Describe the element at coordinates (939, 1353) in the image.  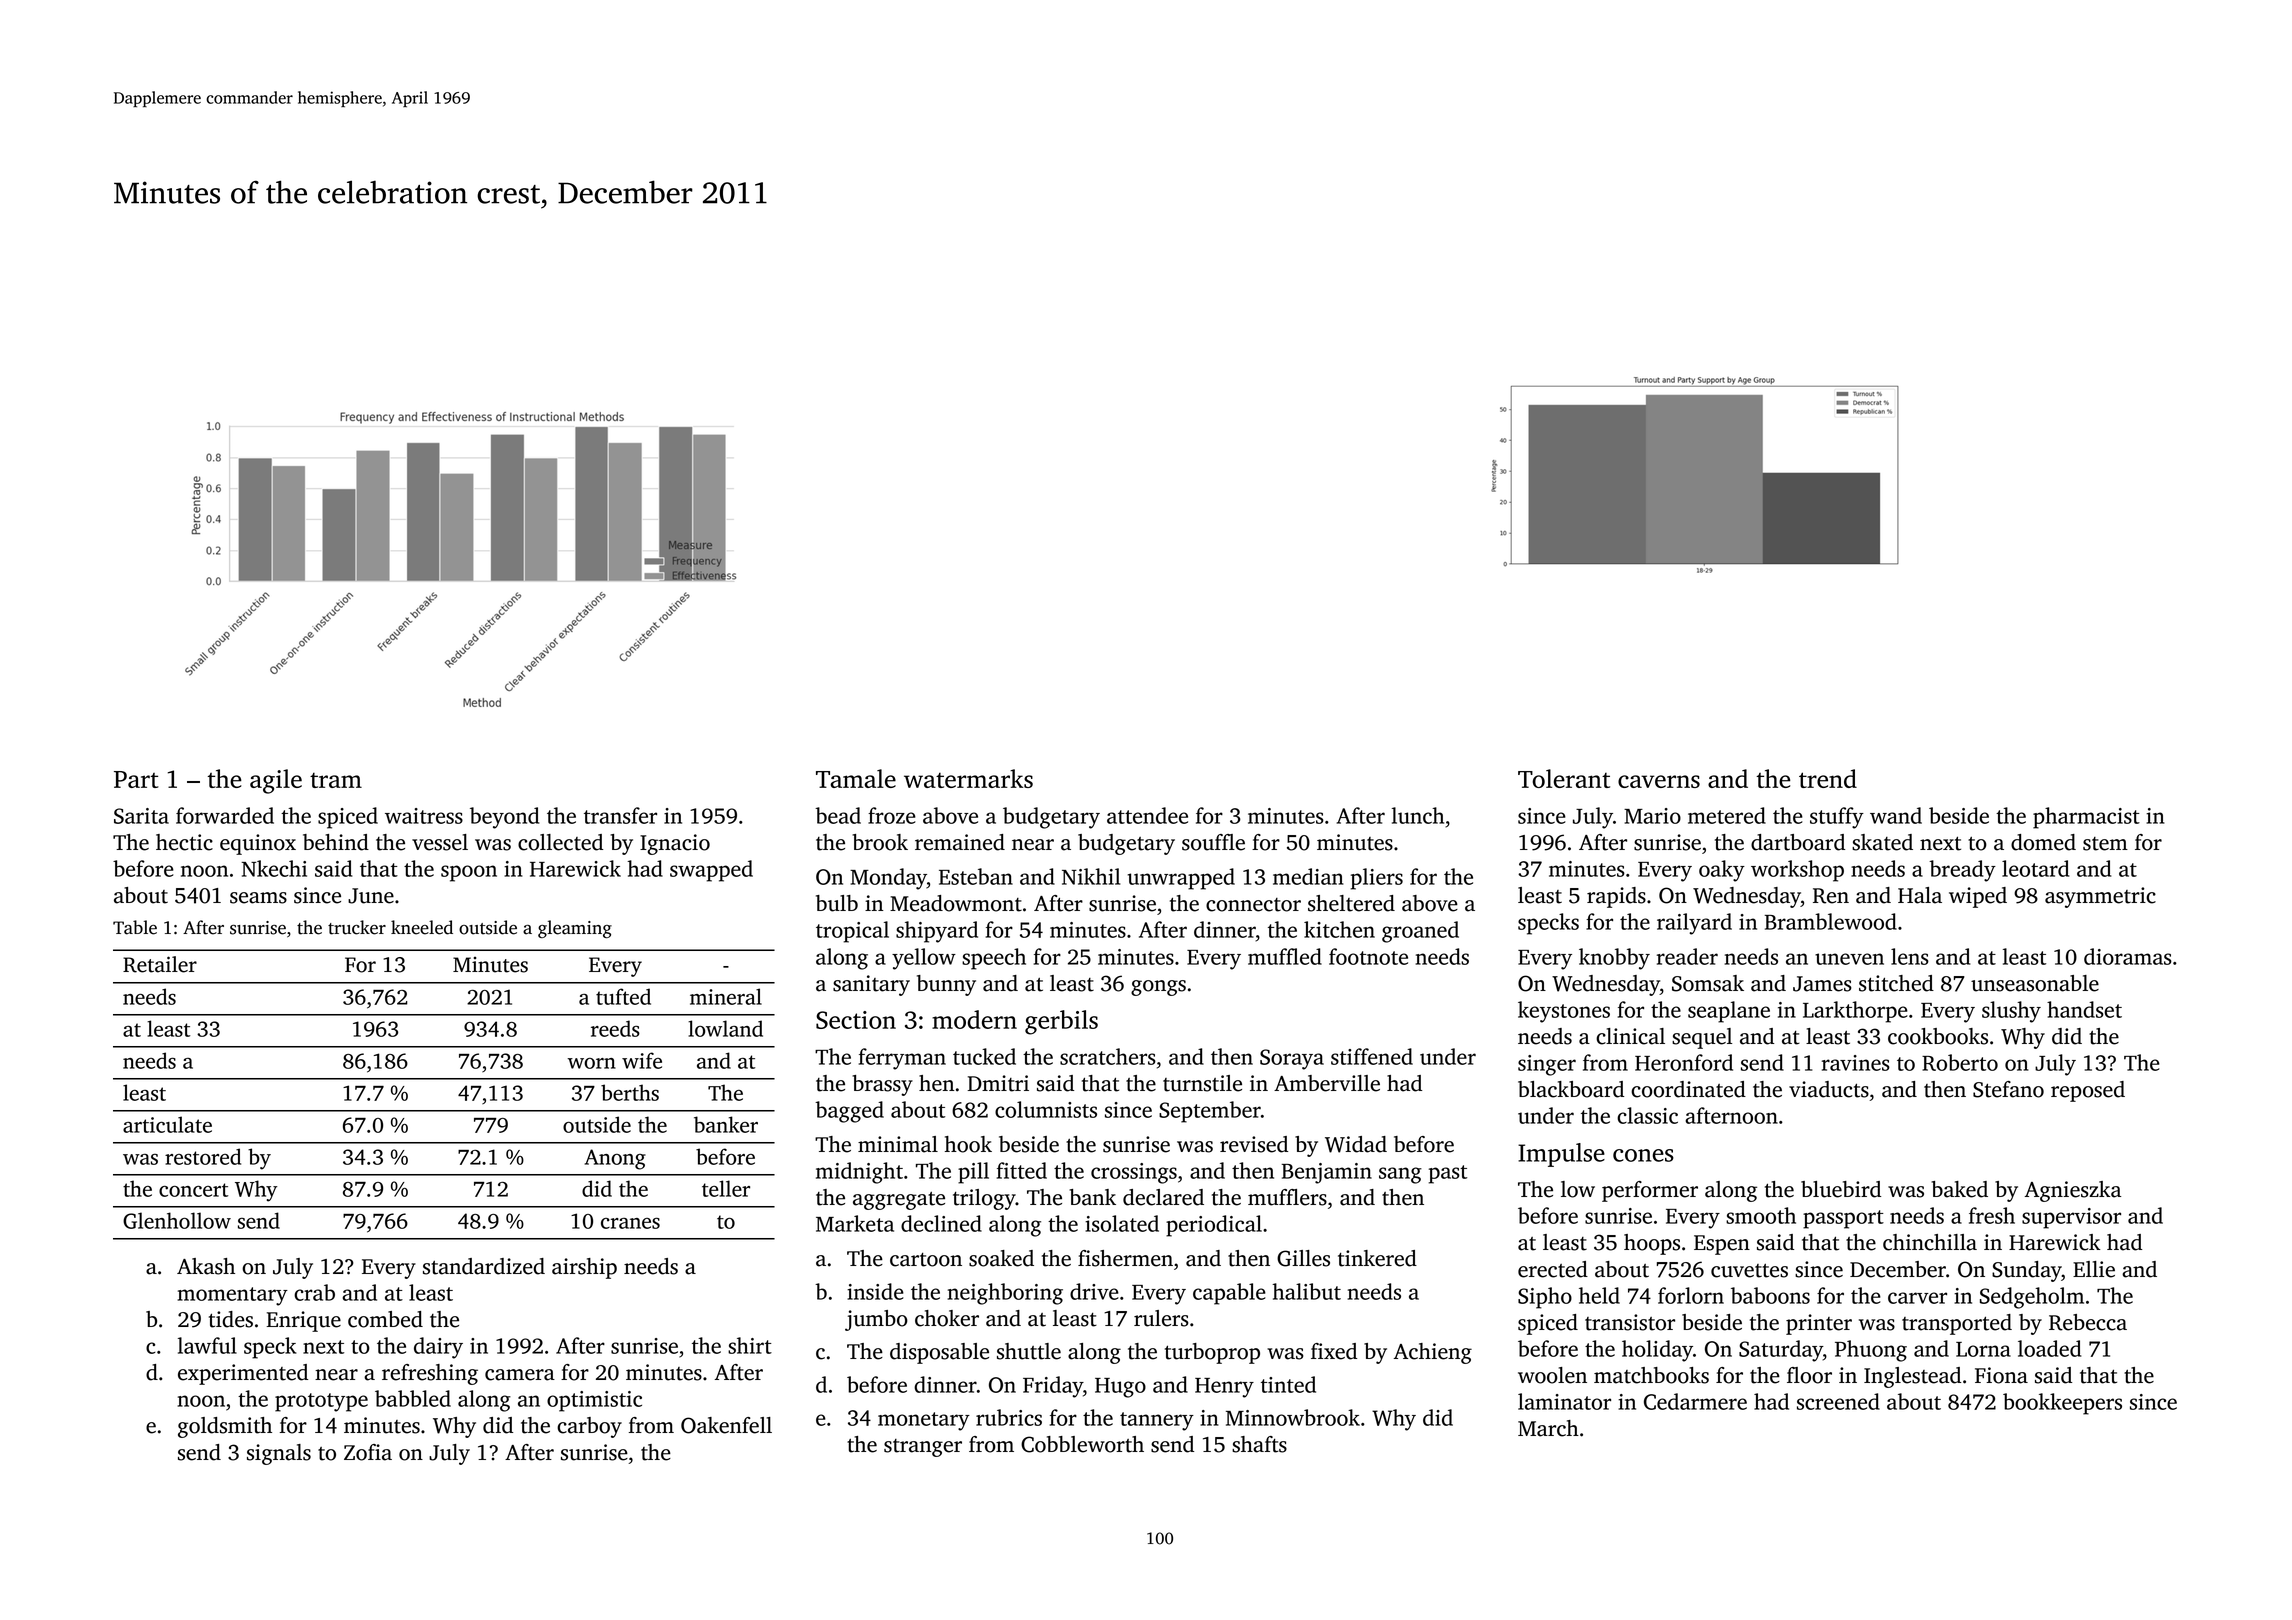
I see `disposable` at that location.
